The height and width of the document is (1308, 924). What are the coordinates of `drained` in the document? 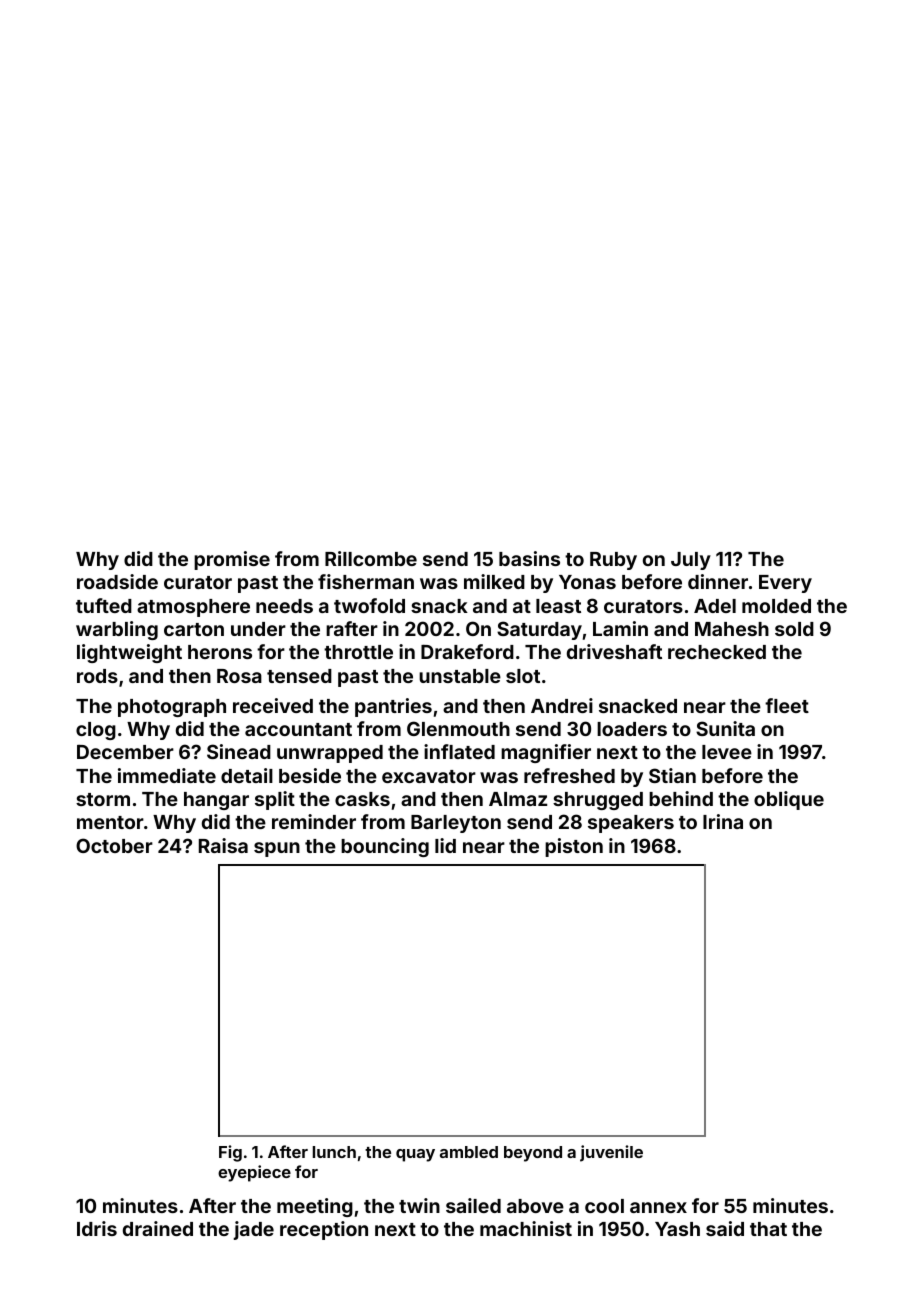 It's located at (158, 1228).
